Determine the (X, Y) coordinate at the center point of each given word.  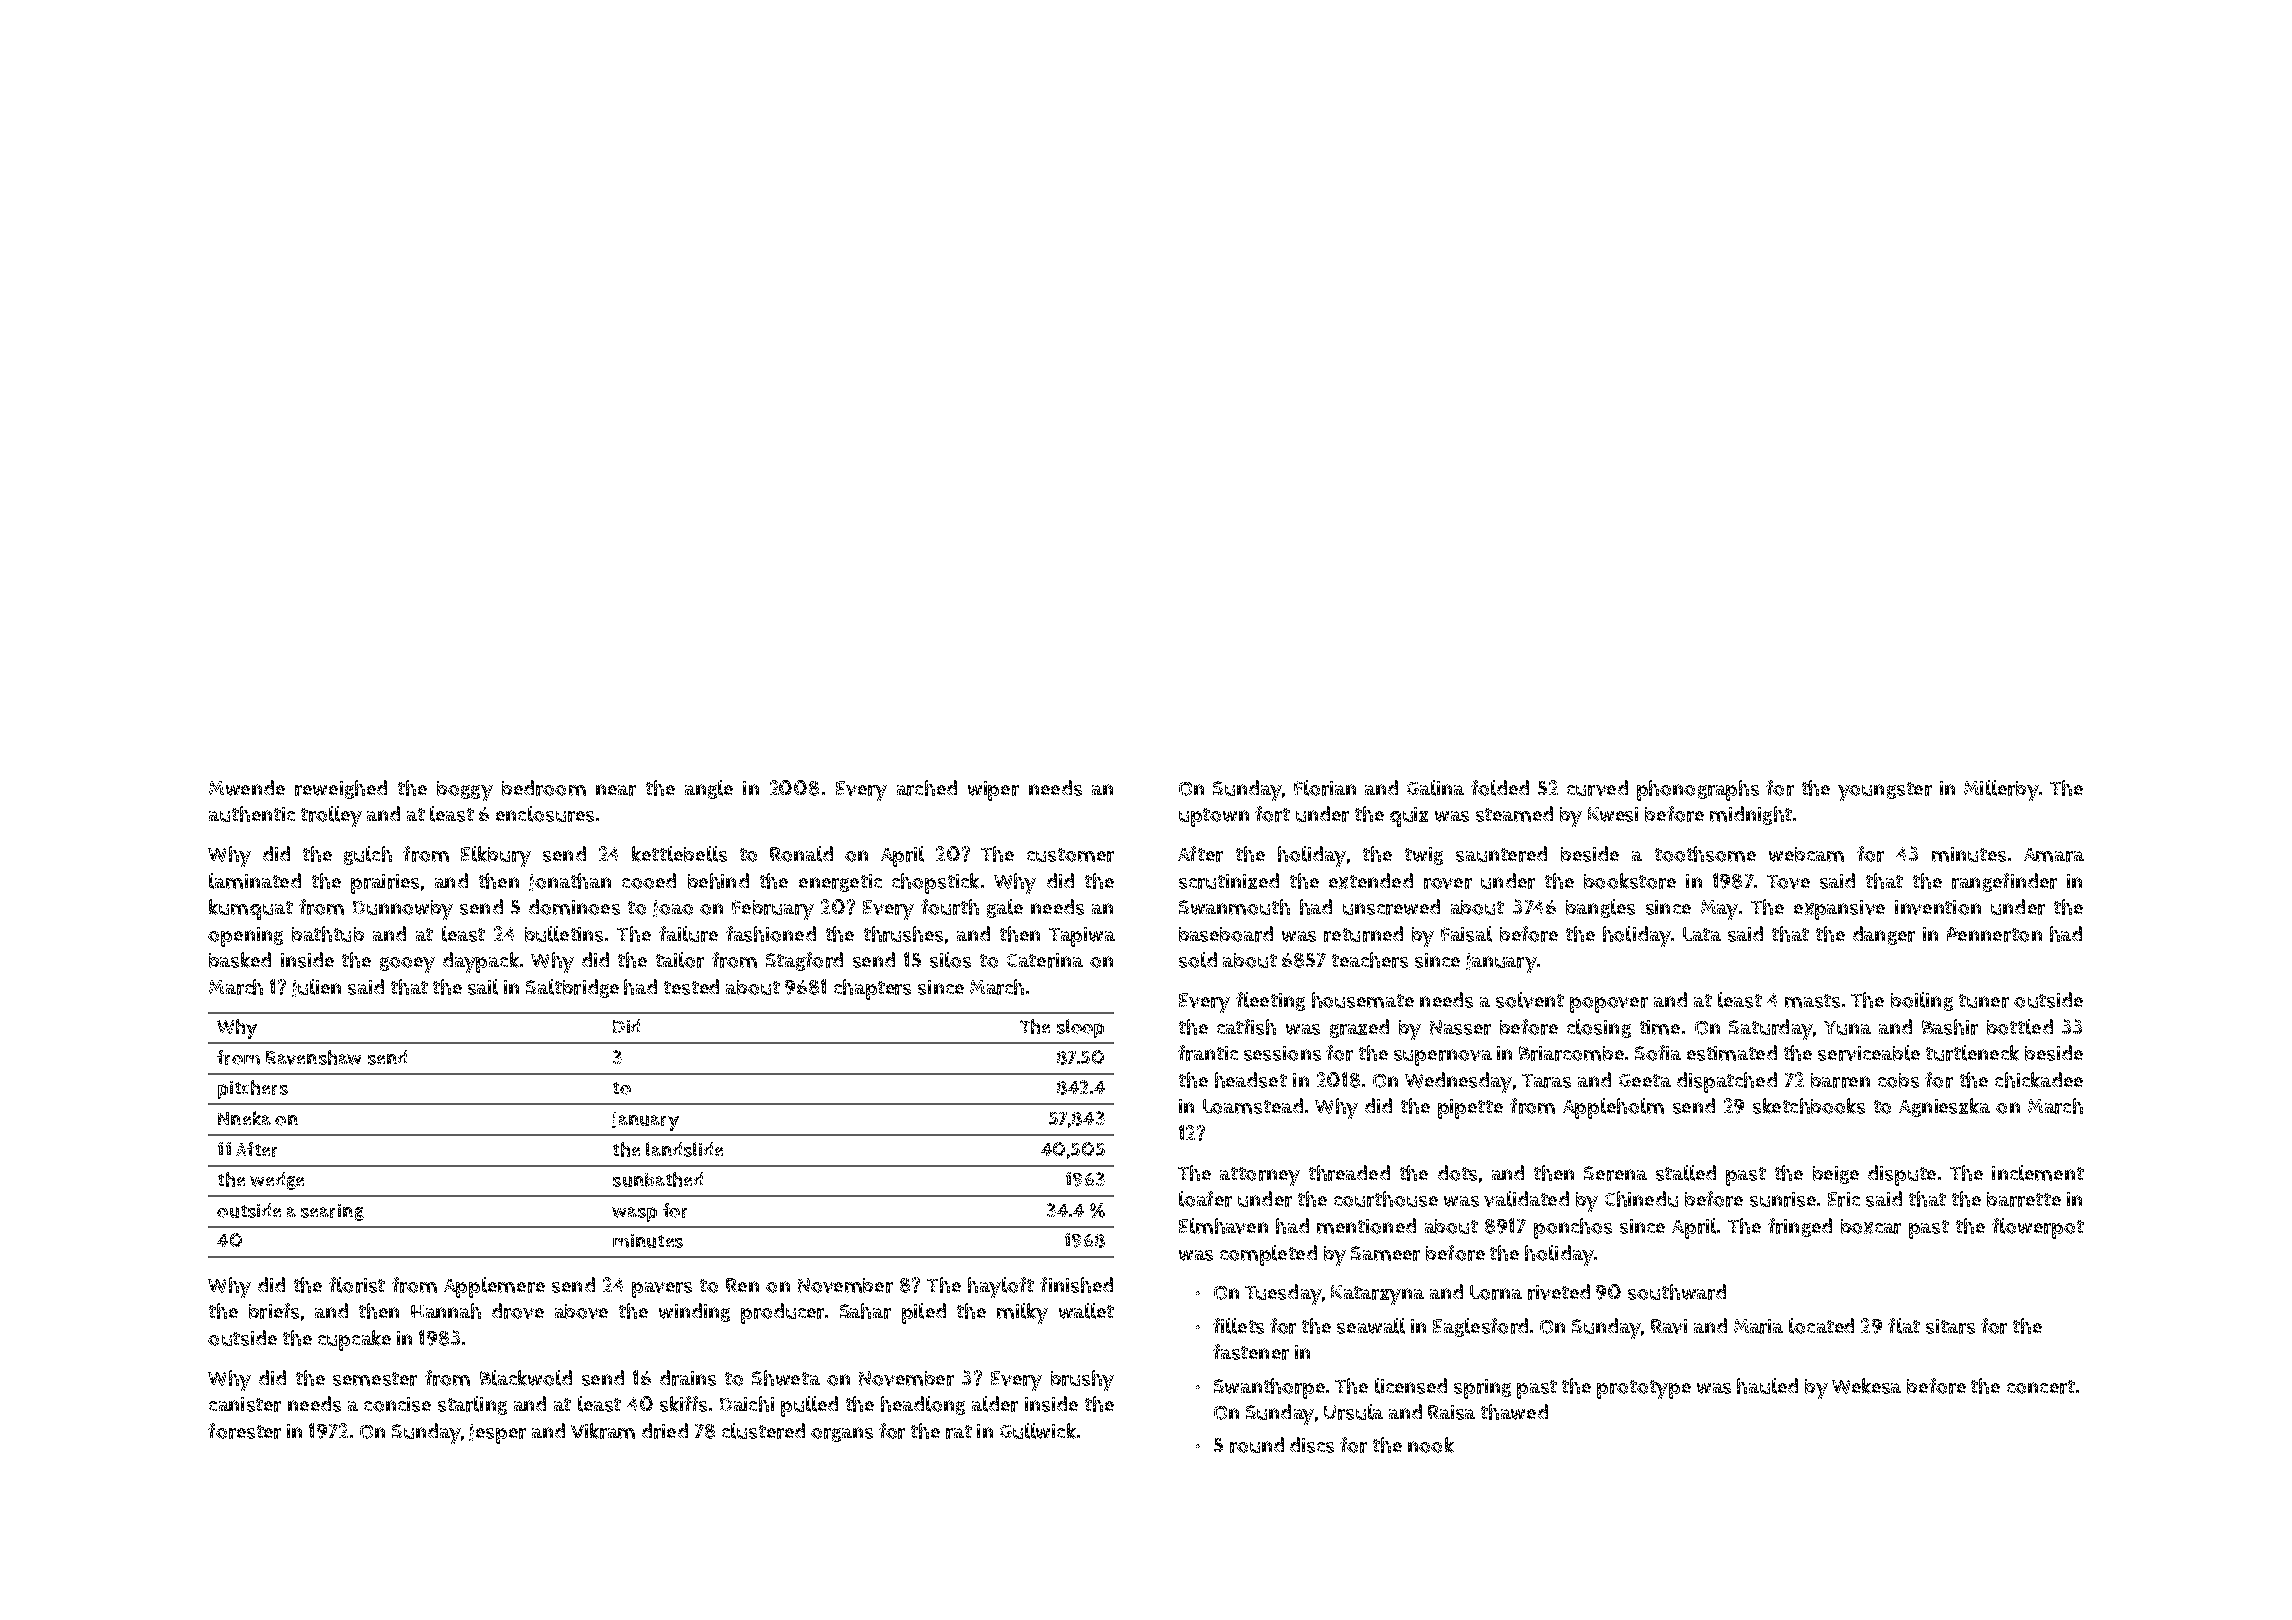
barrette (2024, 1199)
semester (375, 1379)
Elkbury (496, 856)
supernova (1443, 1057)
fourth (950, 907)
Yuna (1847, 1028)
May (1719, 910)
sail (483, 987)
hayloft (1001, 1287)
